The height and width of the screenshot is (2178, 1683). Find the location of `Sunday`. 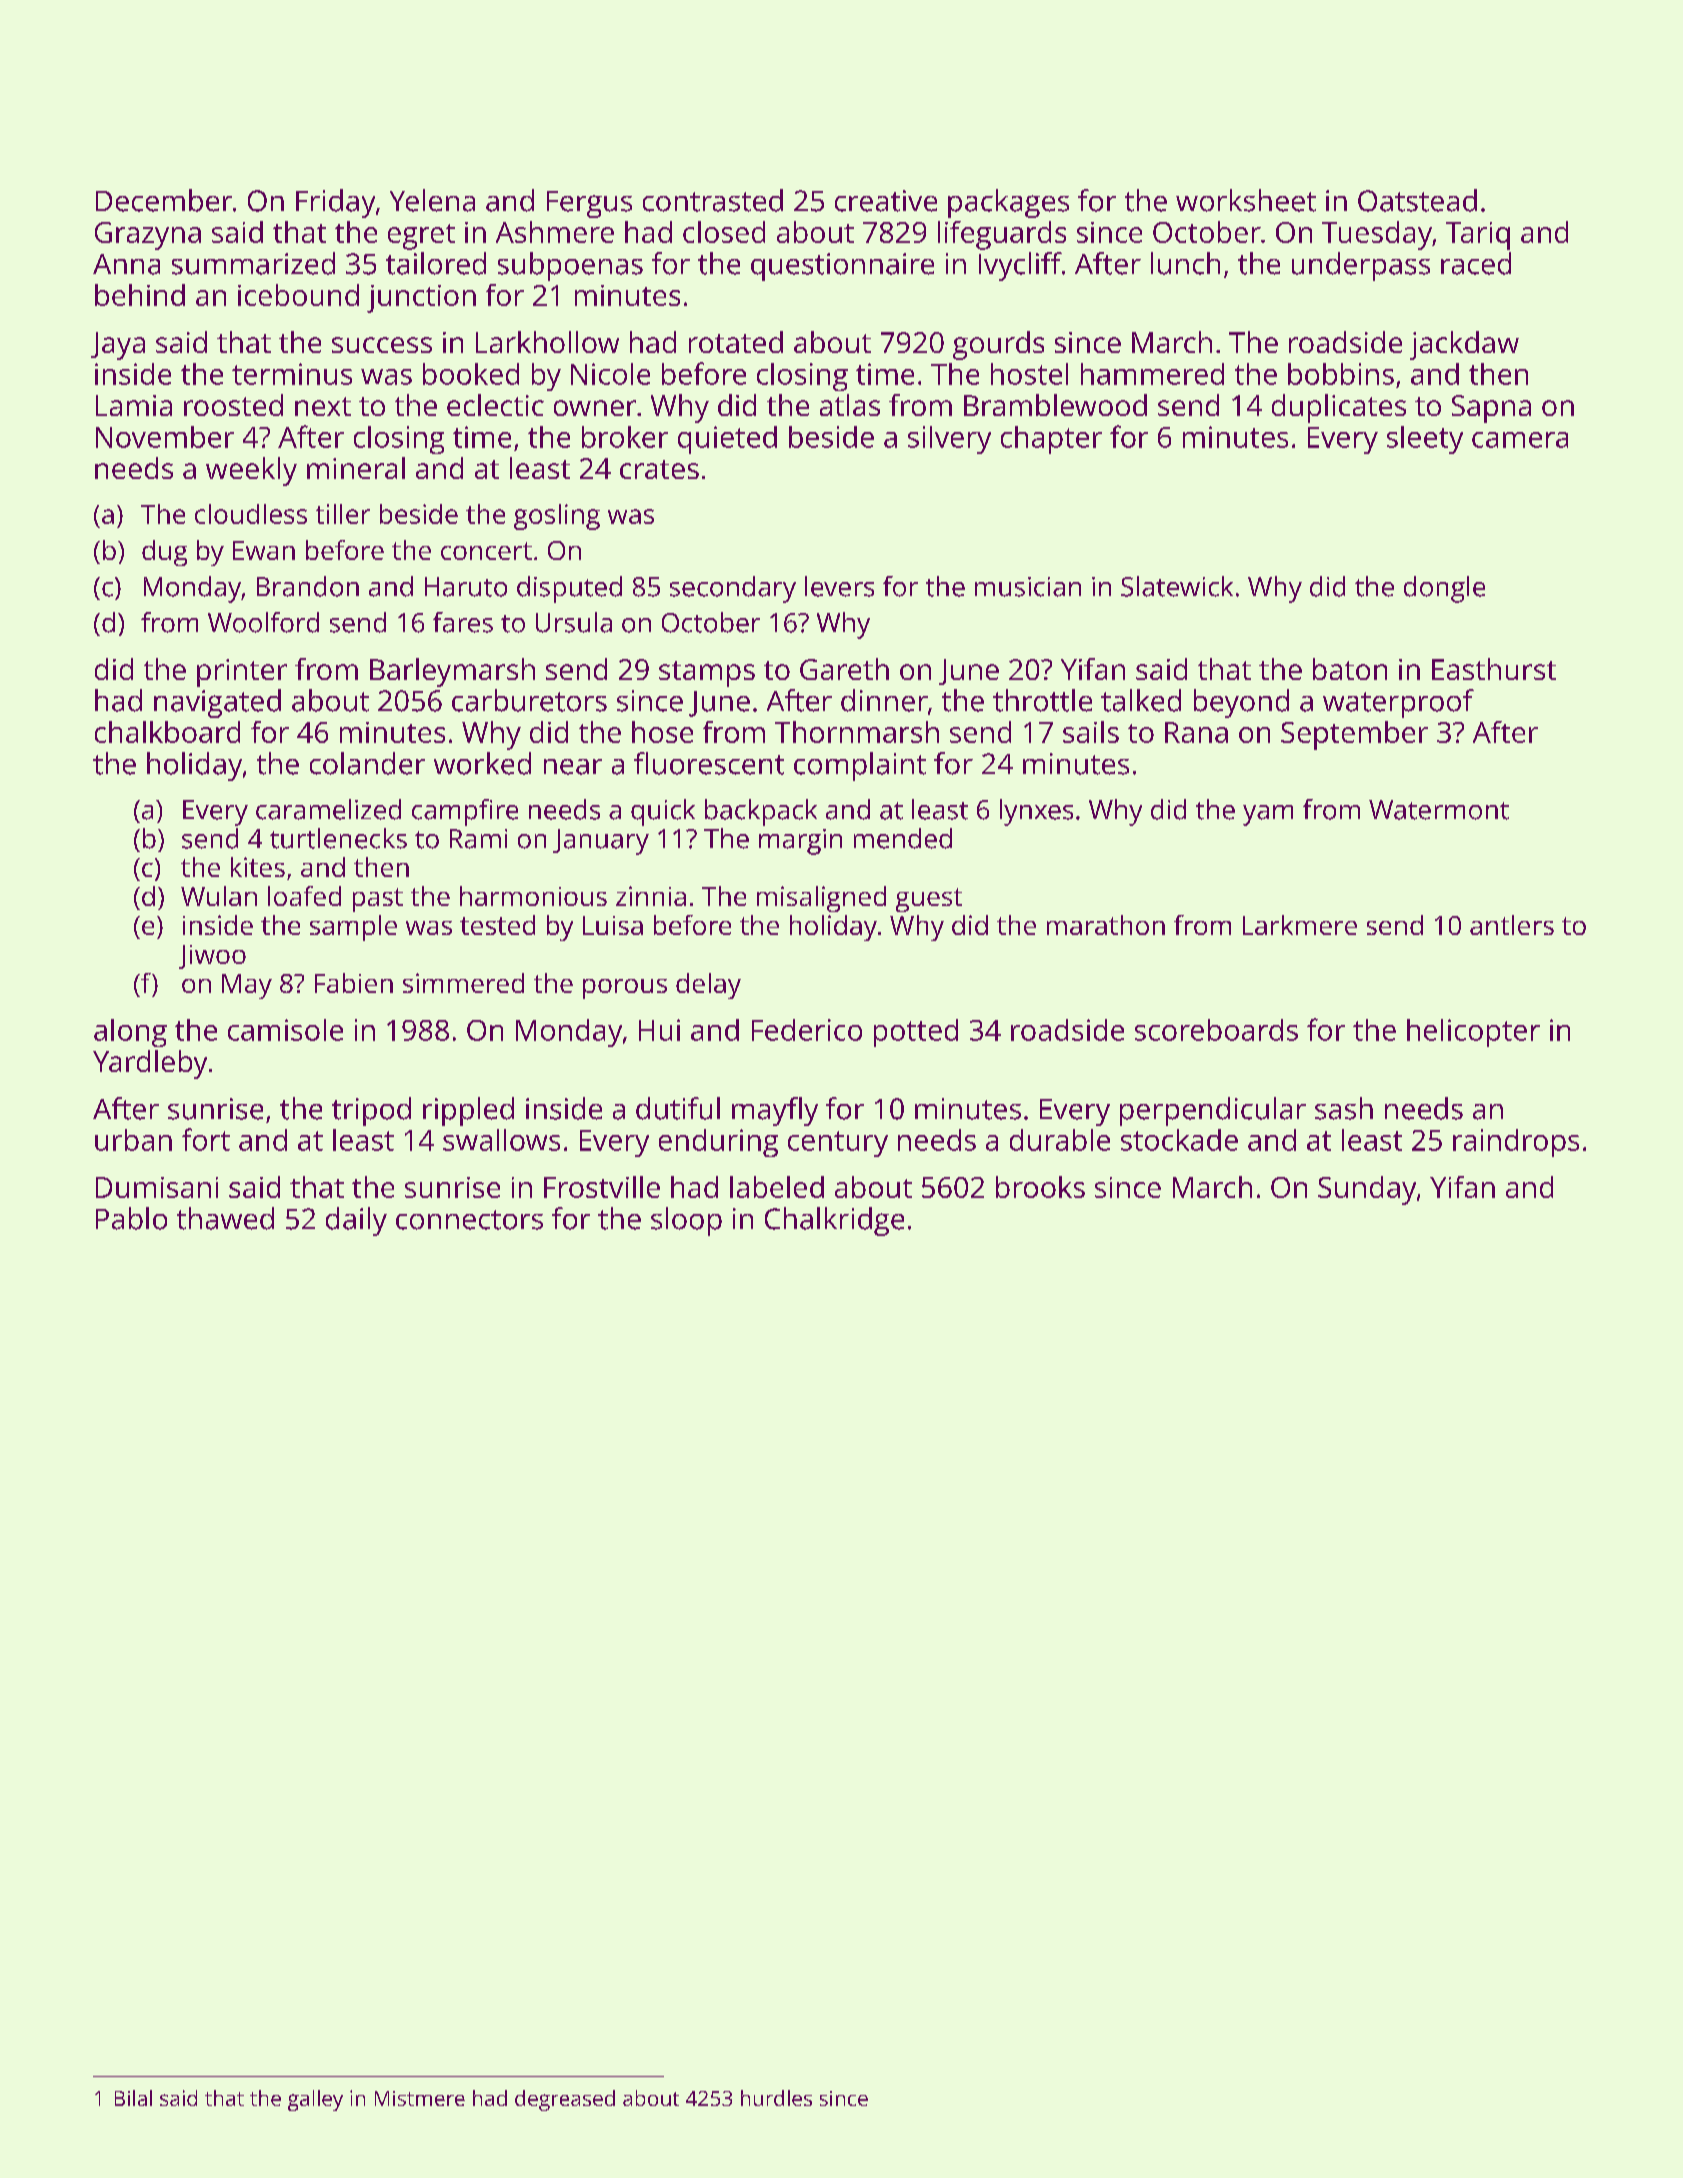

Sunday is located at coordinates (1367, 1190).
